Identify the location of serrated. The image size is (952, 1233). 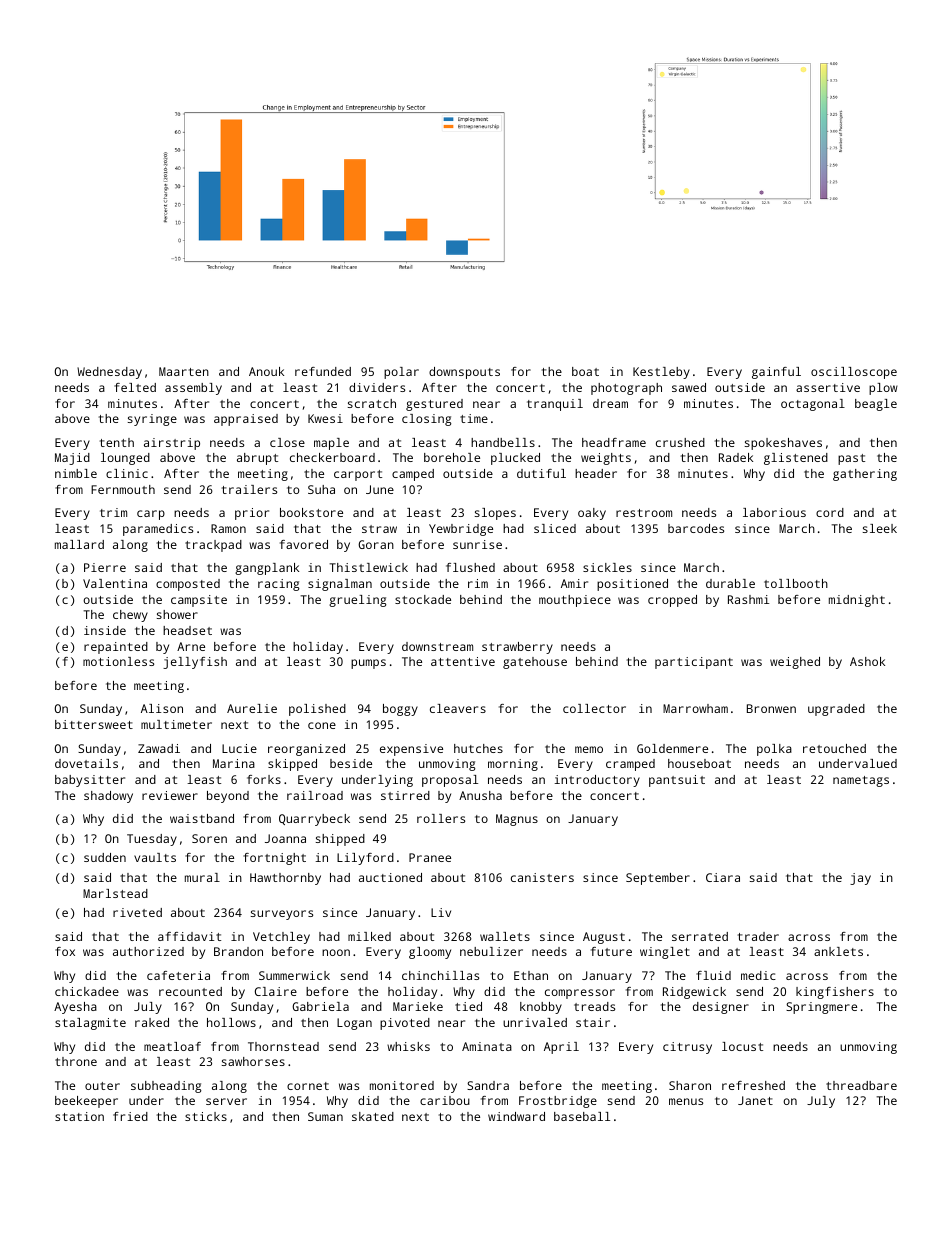
(700, 936).
